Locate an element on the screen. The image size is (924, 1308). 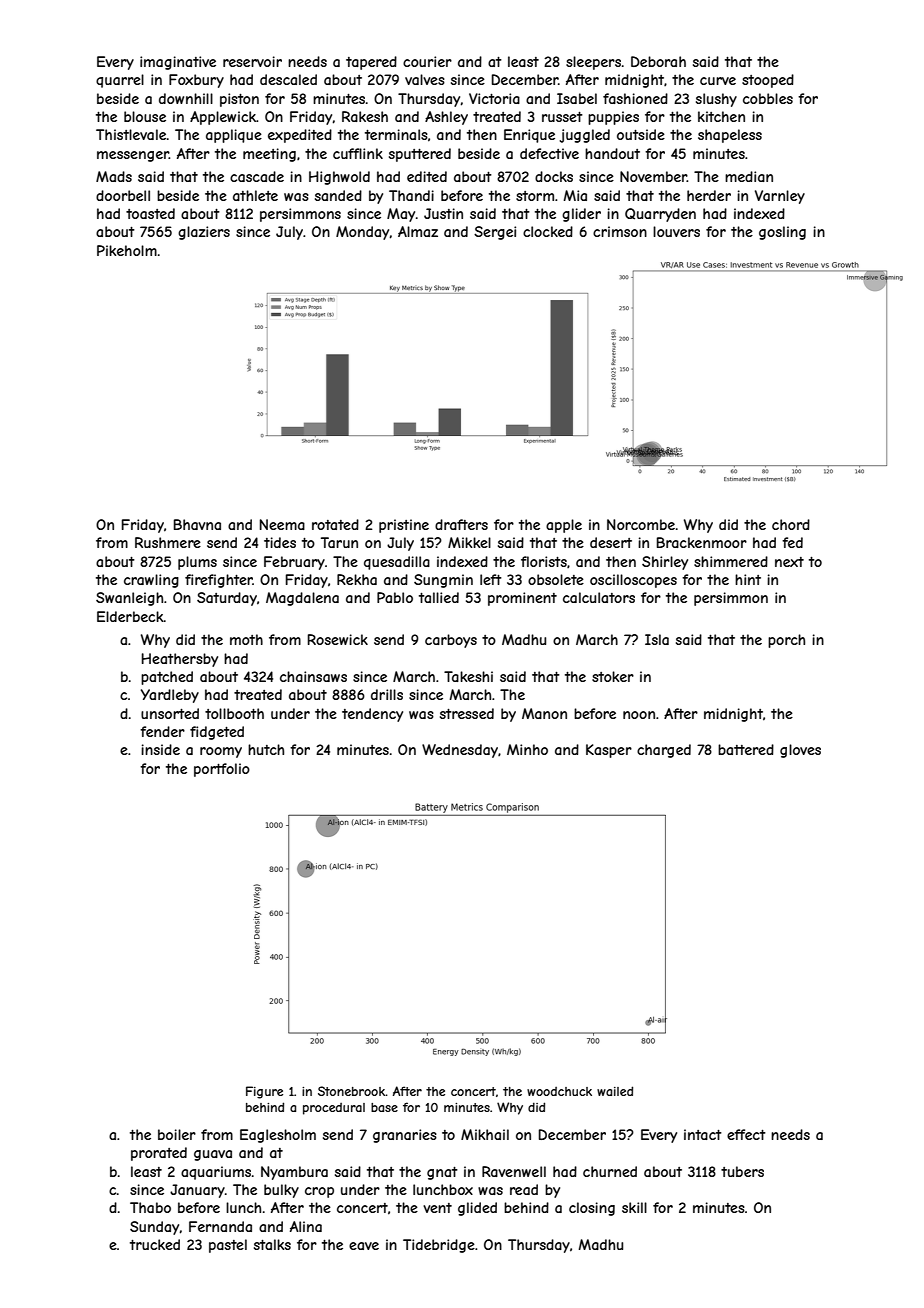
sleepers is located at coordinates (593, 63).
